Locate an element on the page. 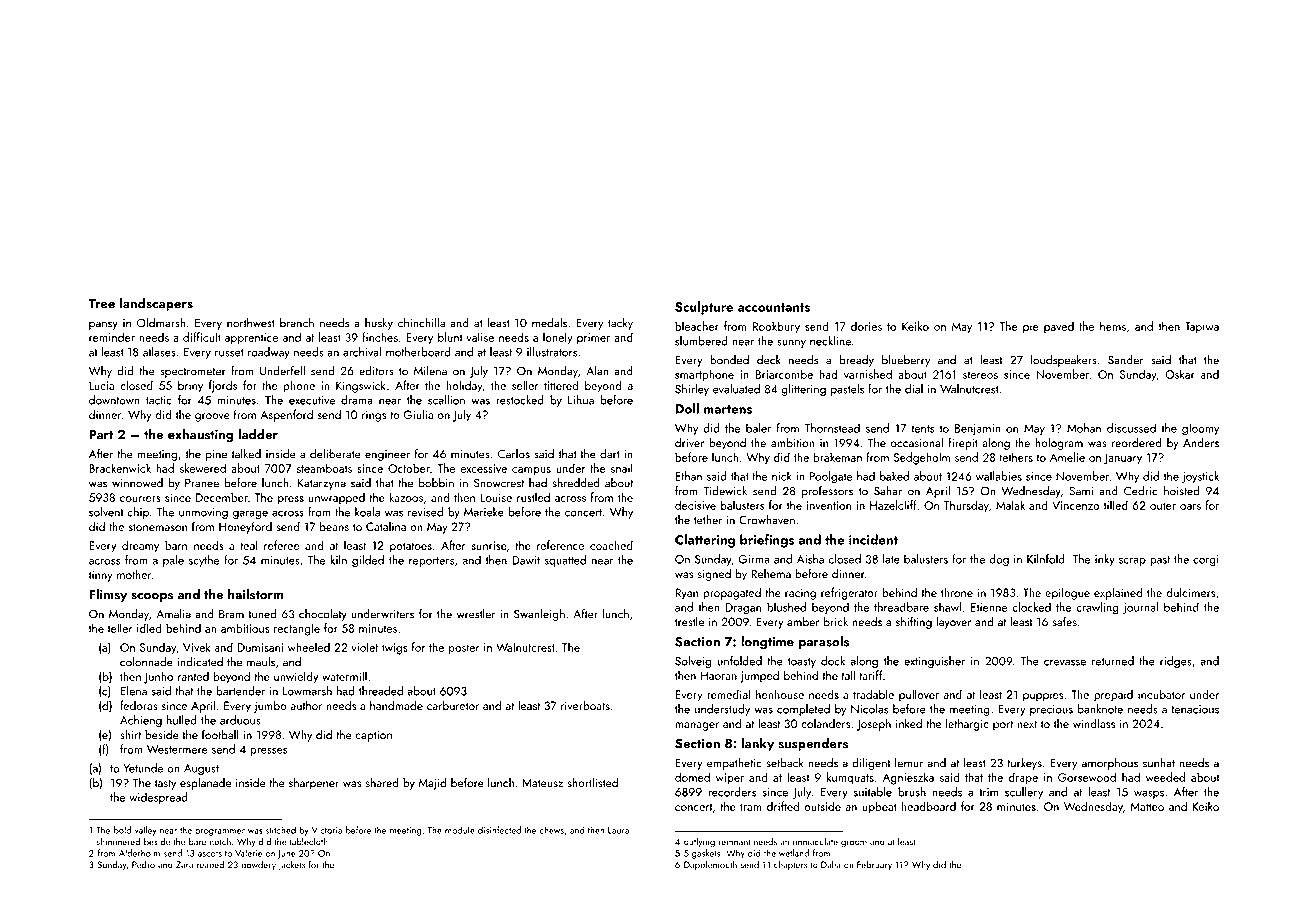  exhausting is located at coordinates (200, 436).
